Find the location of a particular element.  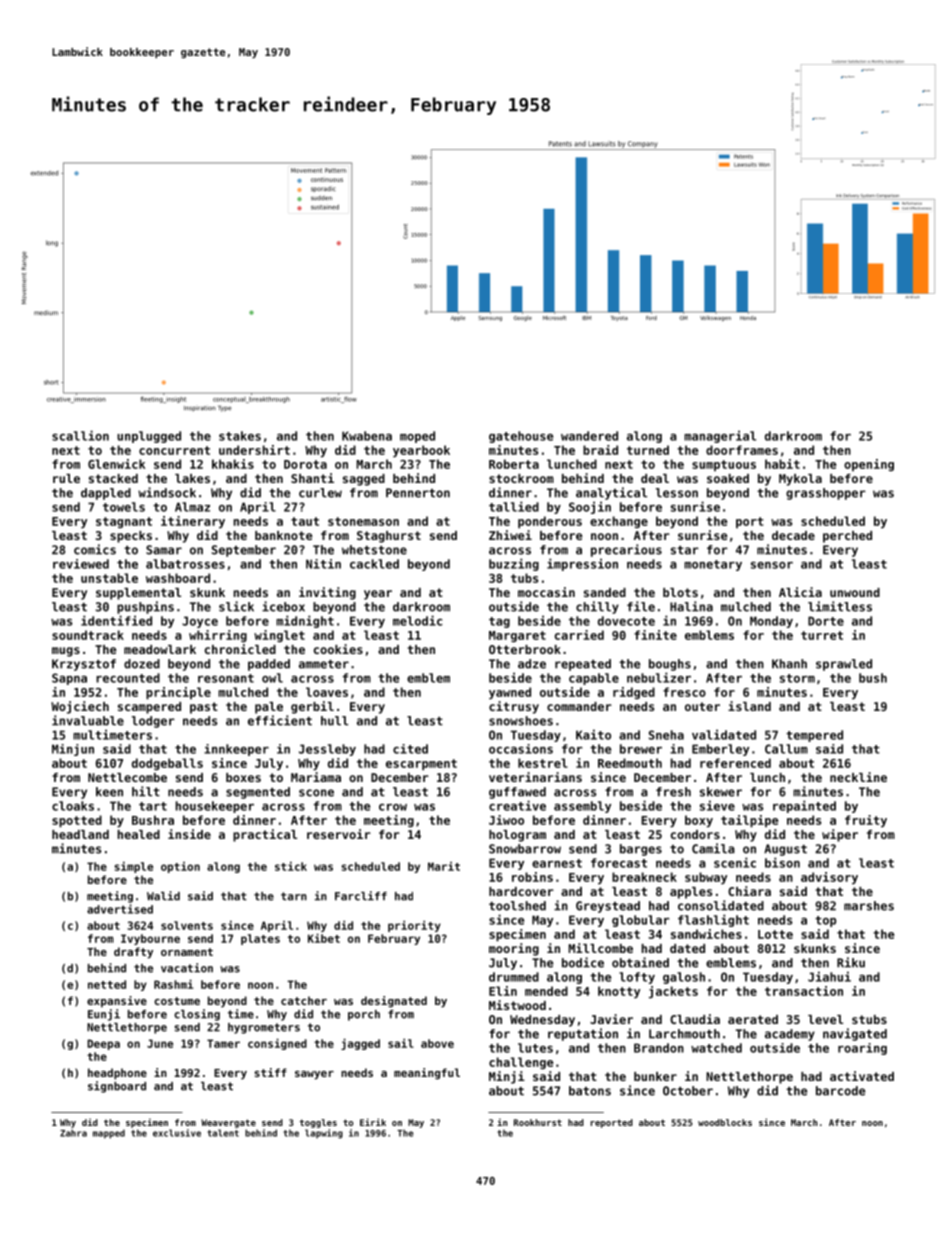

marshes is located at coordinates (869, 906).
